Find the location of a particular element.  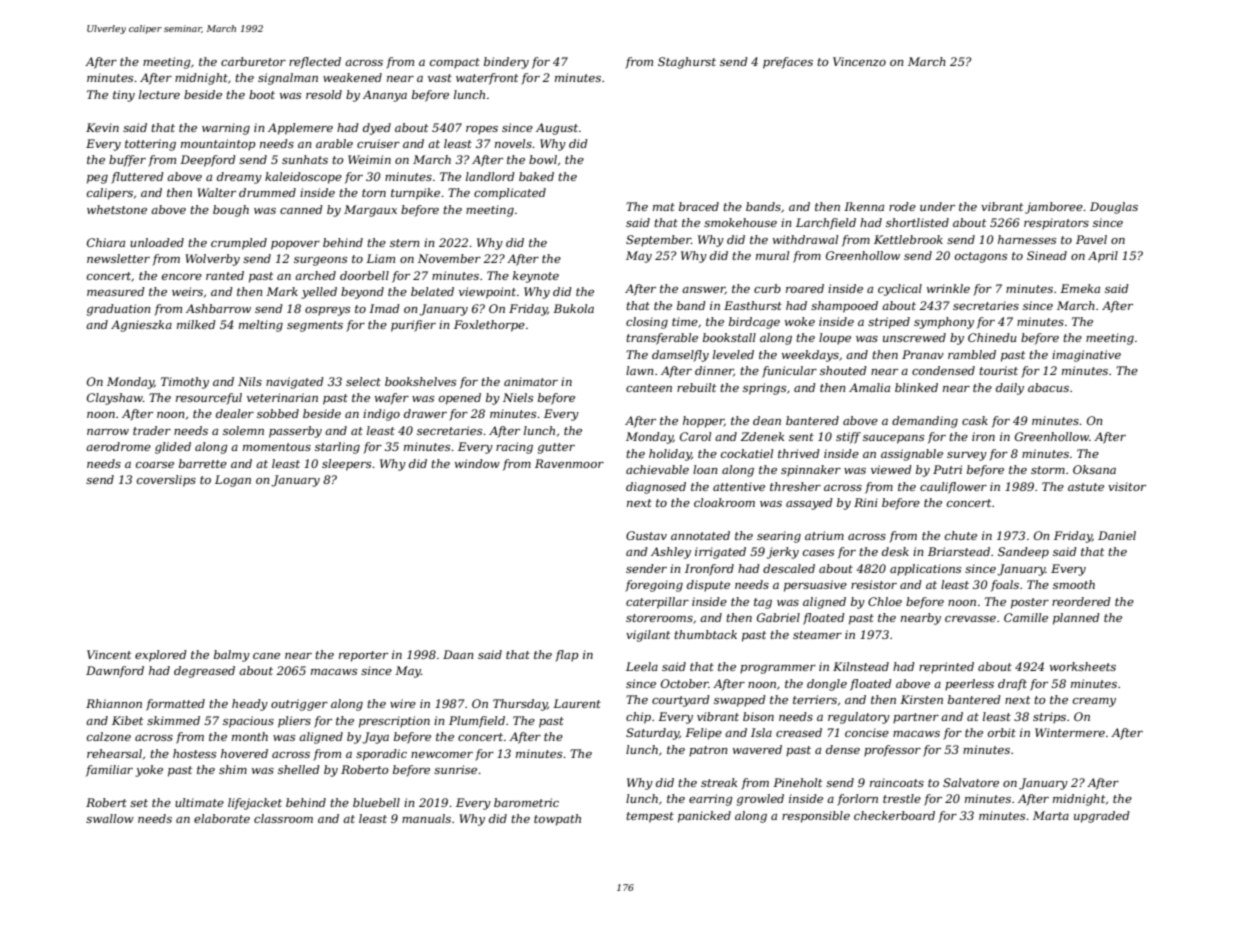

Staghurst is located at coordinates (687, 63).
